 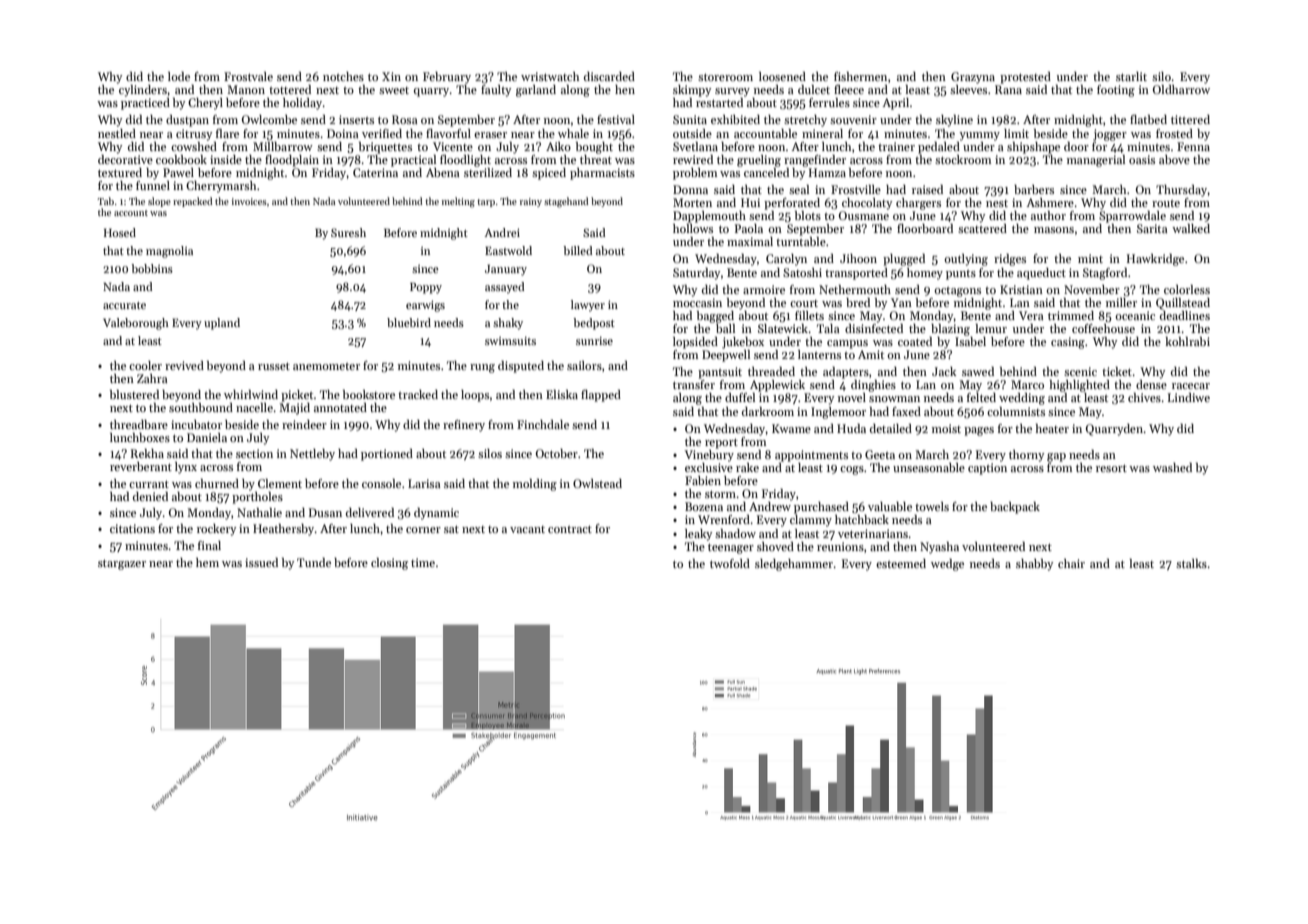 I want to click on swimsuits, so click(x=510, y=341).
